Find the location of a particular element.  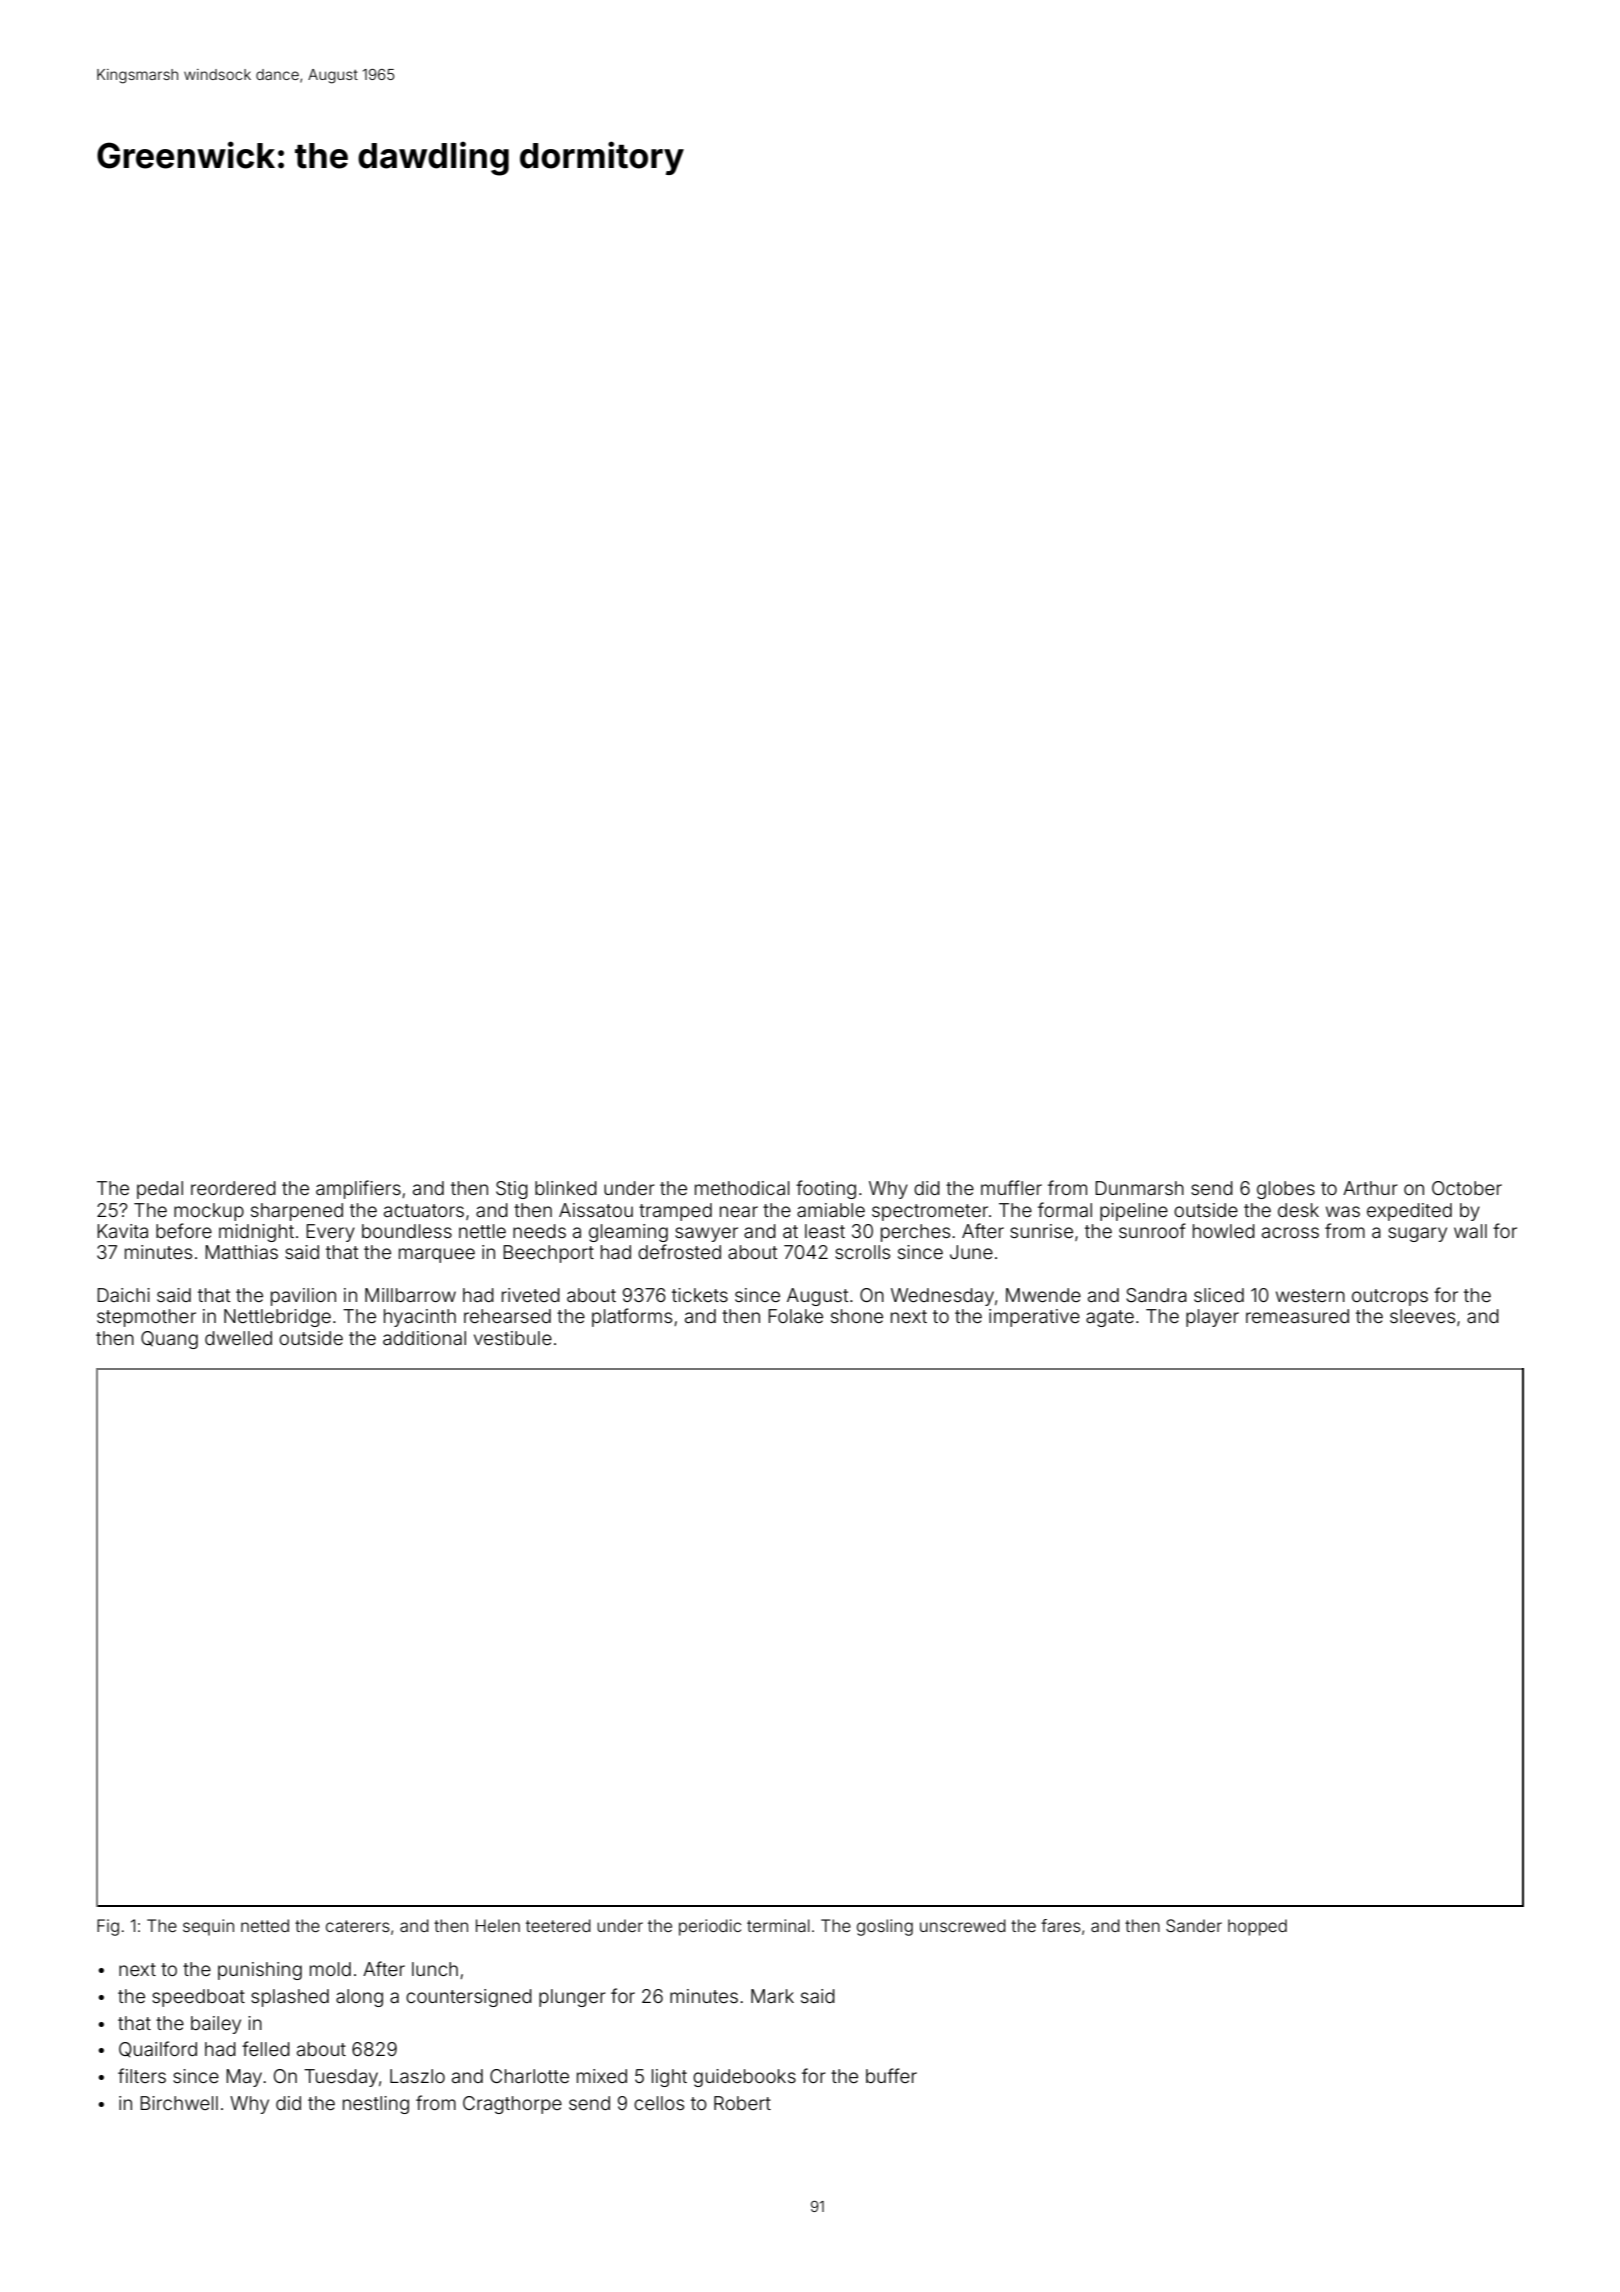

imperative is located at coordinates (1034, 1318).
